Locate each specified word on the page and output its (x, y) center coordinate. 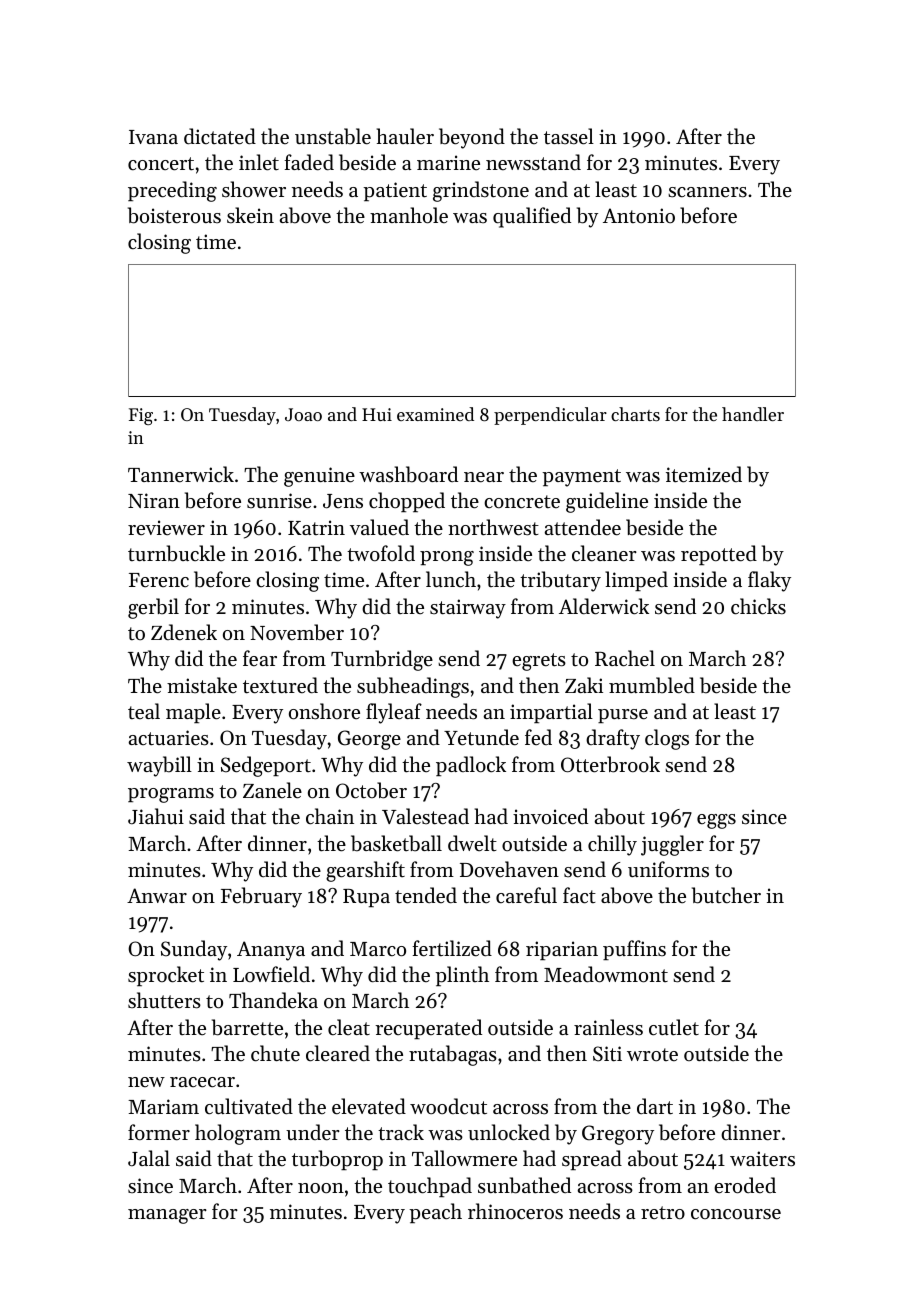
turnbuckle (176, 553)
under (313, 1132)
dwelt (472, 843)
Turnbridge (382, 660)
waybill (159, 766)
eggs (716, 821)
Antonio (639, 215)
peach (435, 1213)
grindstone (481, 191)
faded (309, 162)
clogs (667, 739)
